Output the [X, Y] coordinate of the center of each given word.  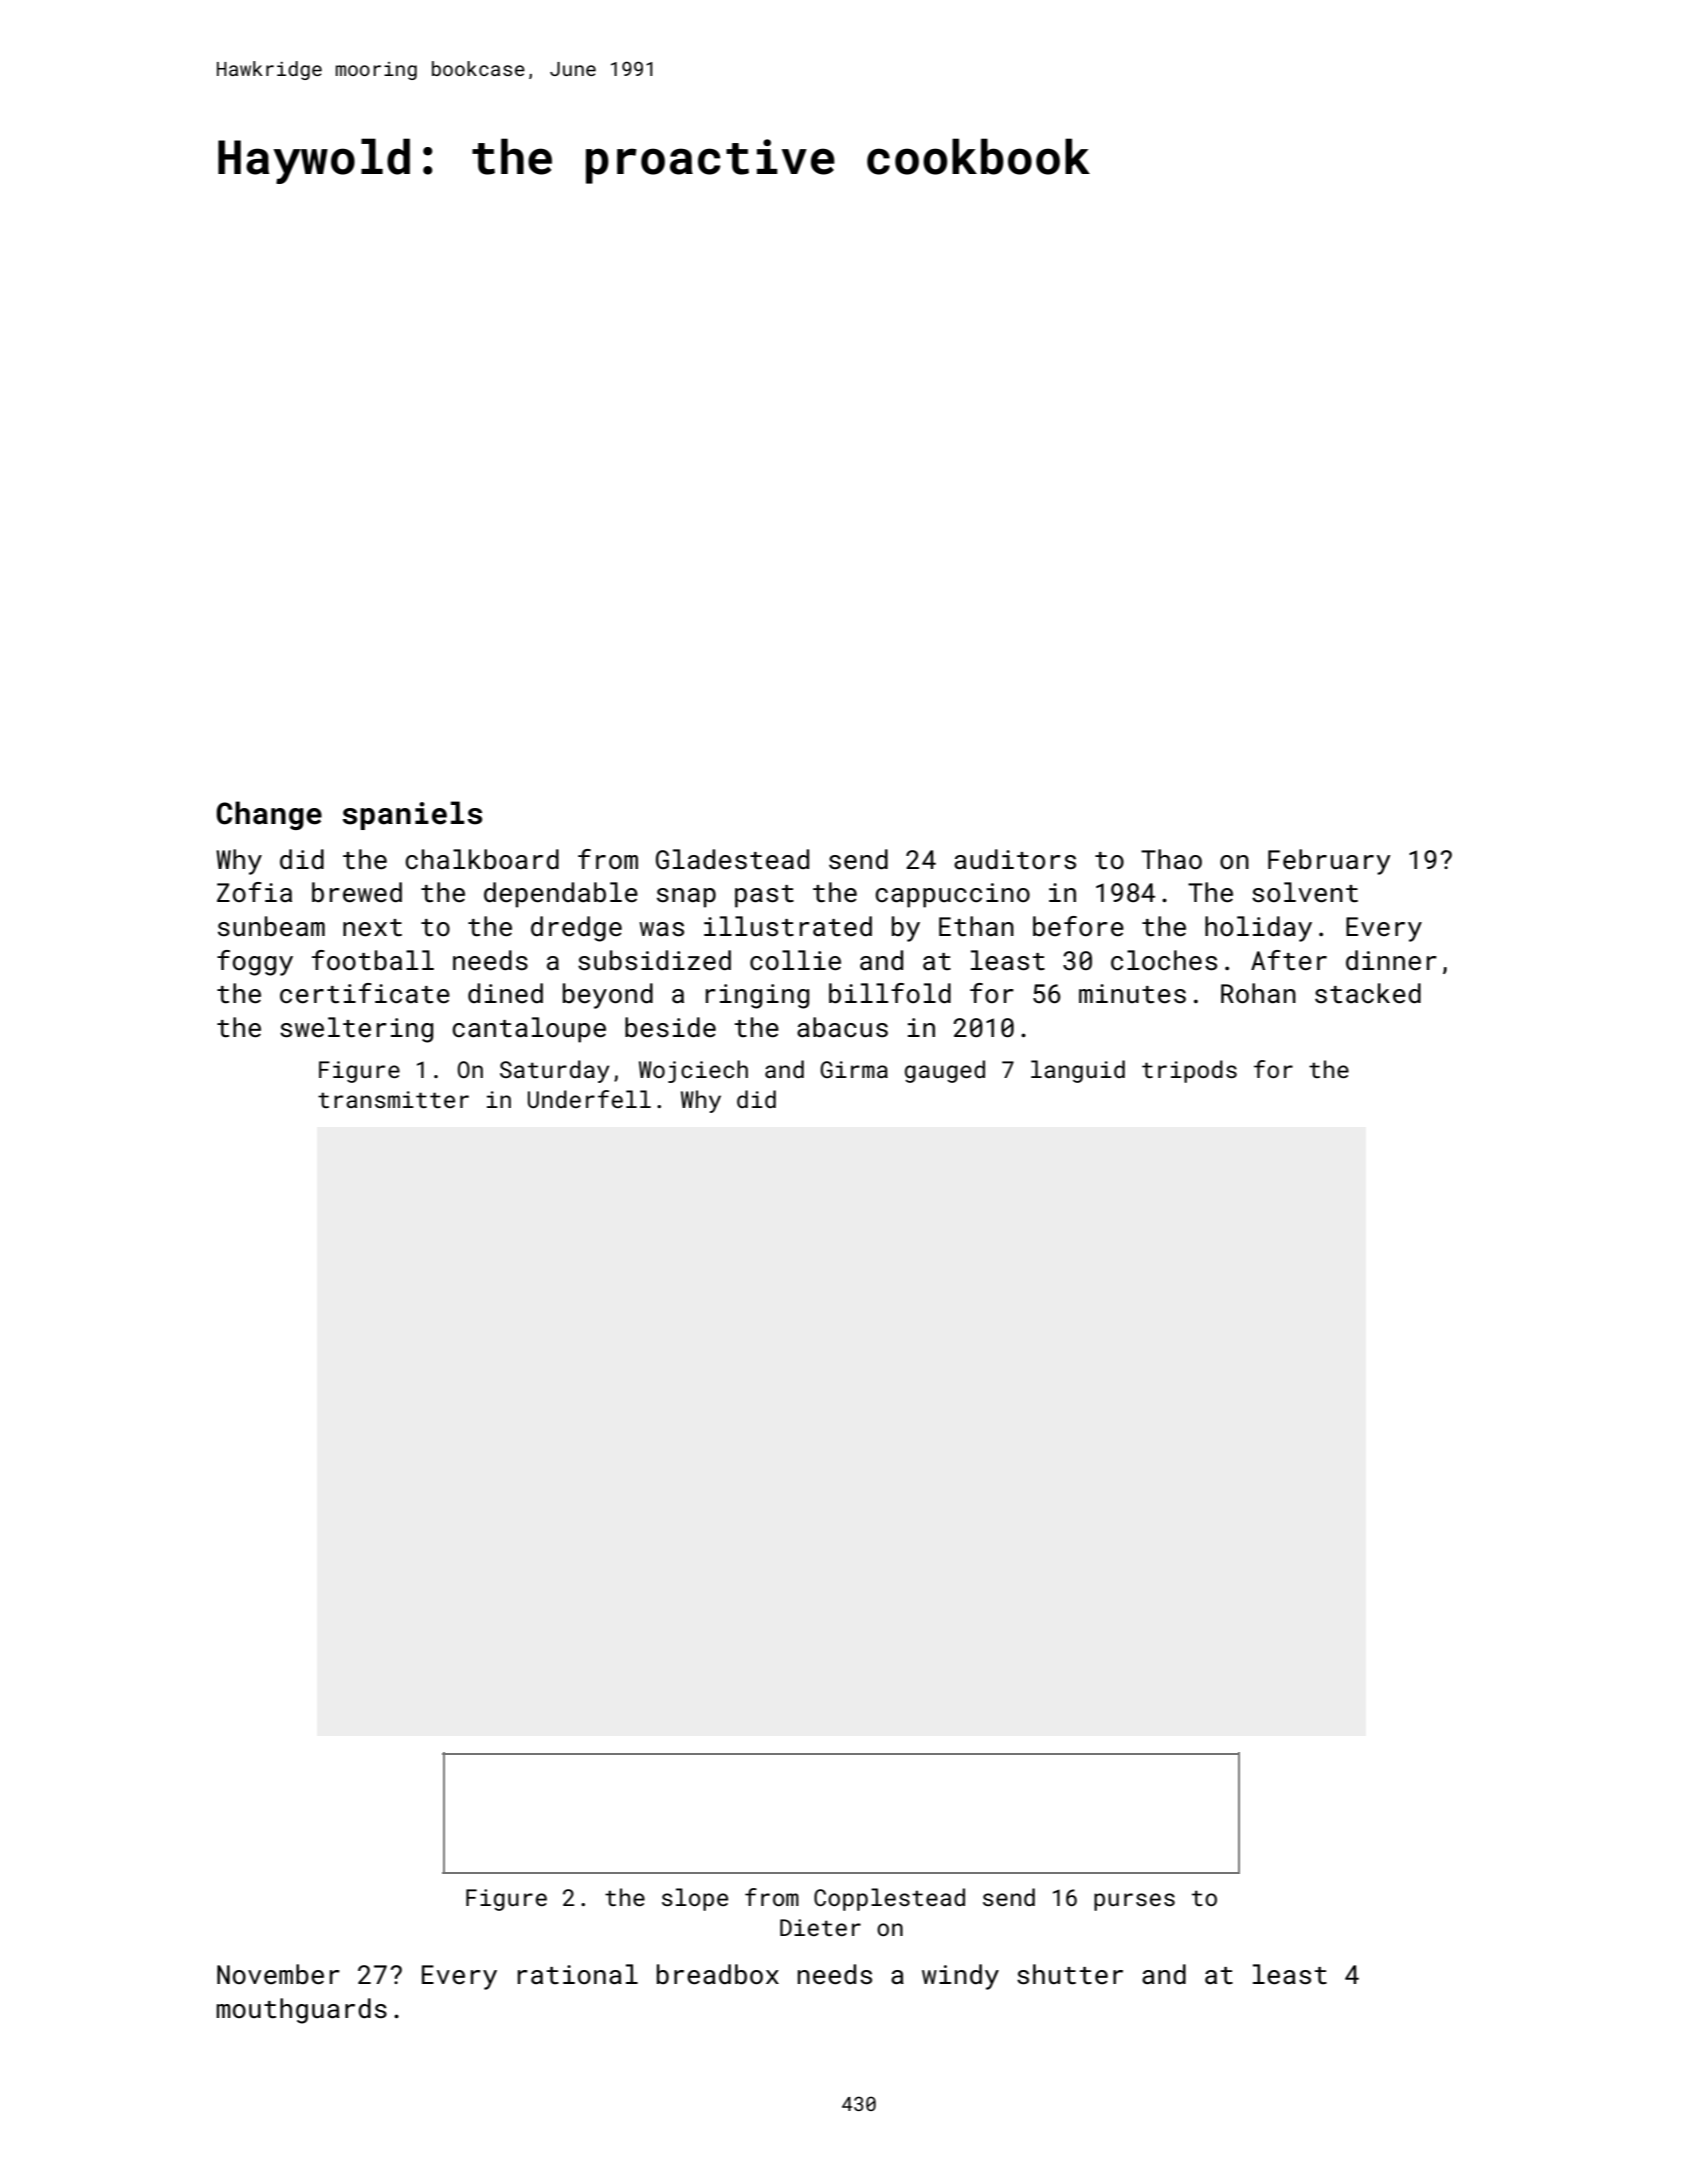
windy [960, 1977]
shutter [1070, 1974]
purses [1134, 1902]
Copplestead [889, 1899]
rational [578, 1974]
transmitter [393, 1099]
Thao [1171, 859]
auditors [1015, 859]
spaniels [412, 815]
